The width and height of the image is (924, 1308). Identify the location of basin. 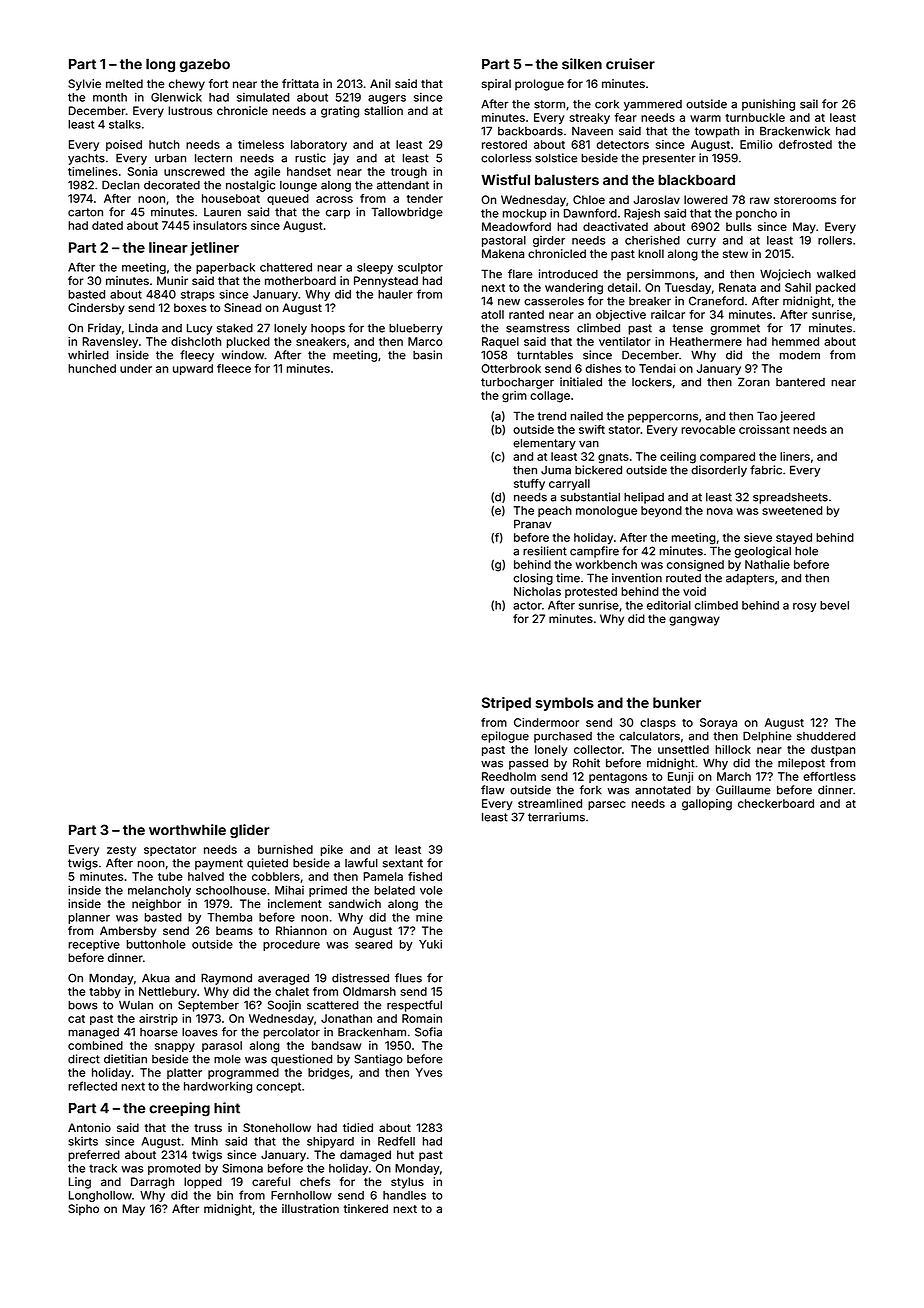
(427, 355).
